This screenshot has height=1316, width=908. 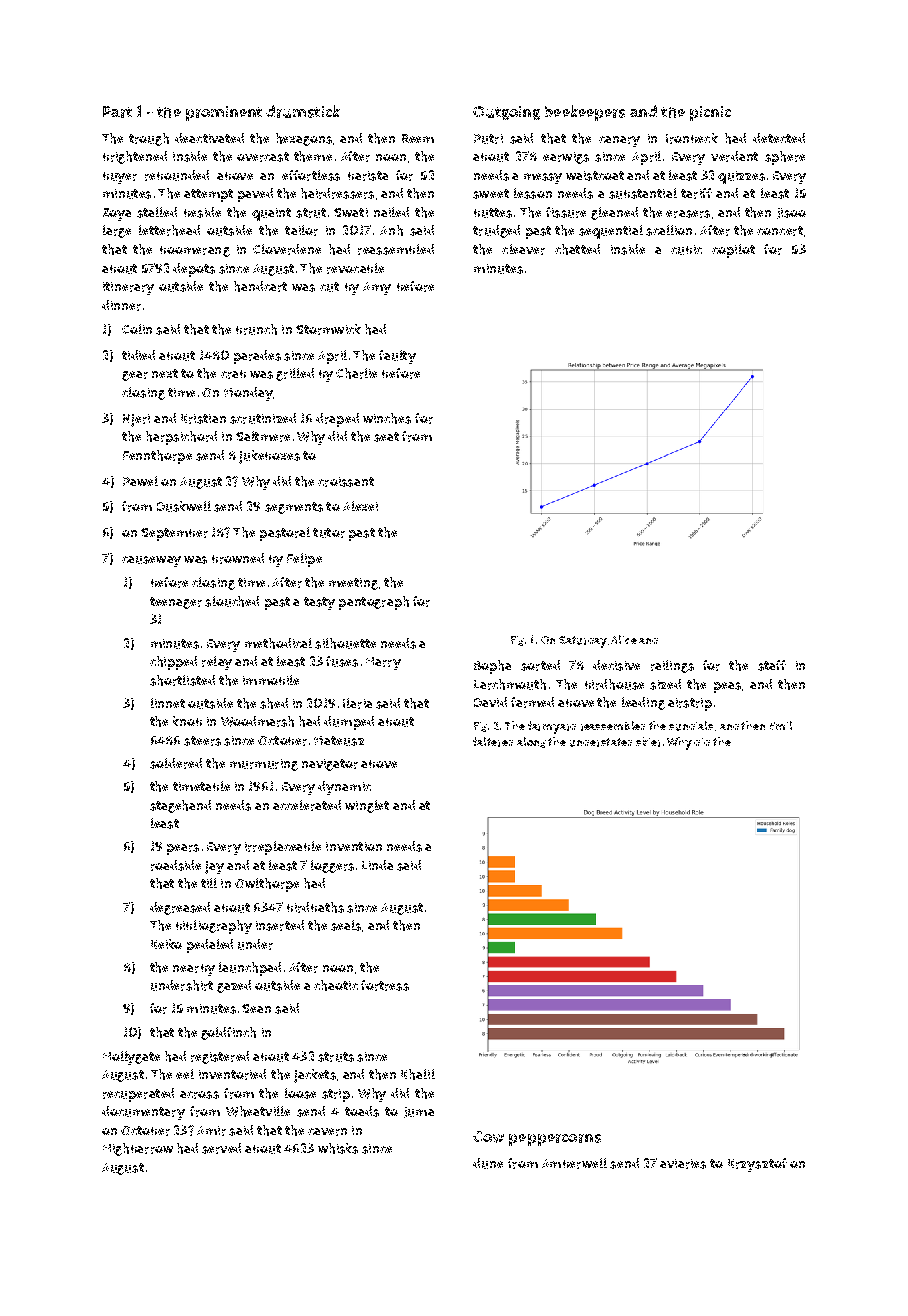 What do you see at coordinates (264, 765) in the screenshot?
I see `murmuring` at bounding box center [264, 765].
